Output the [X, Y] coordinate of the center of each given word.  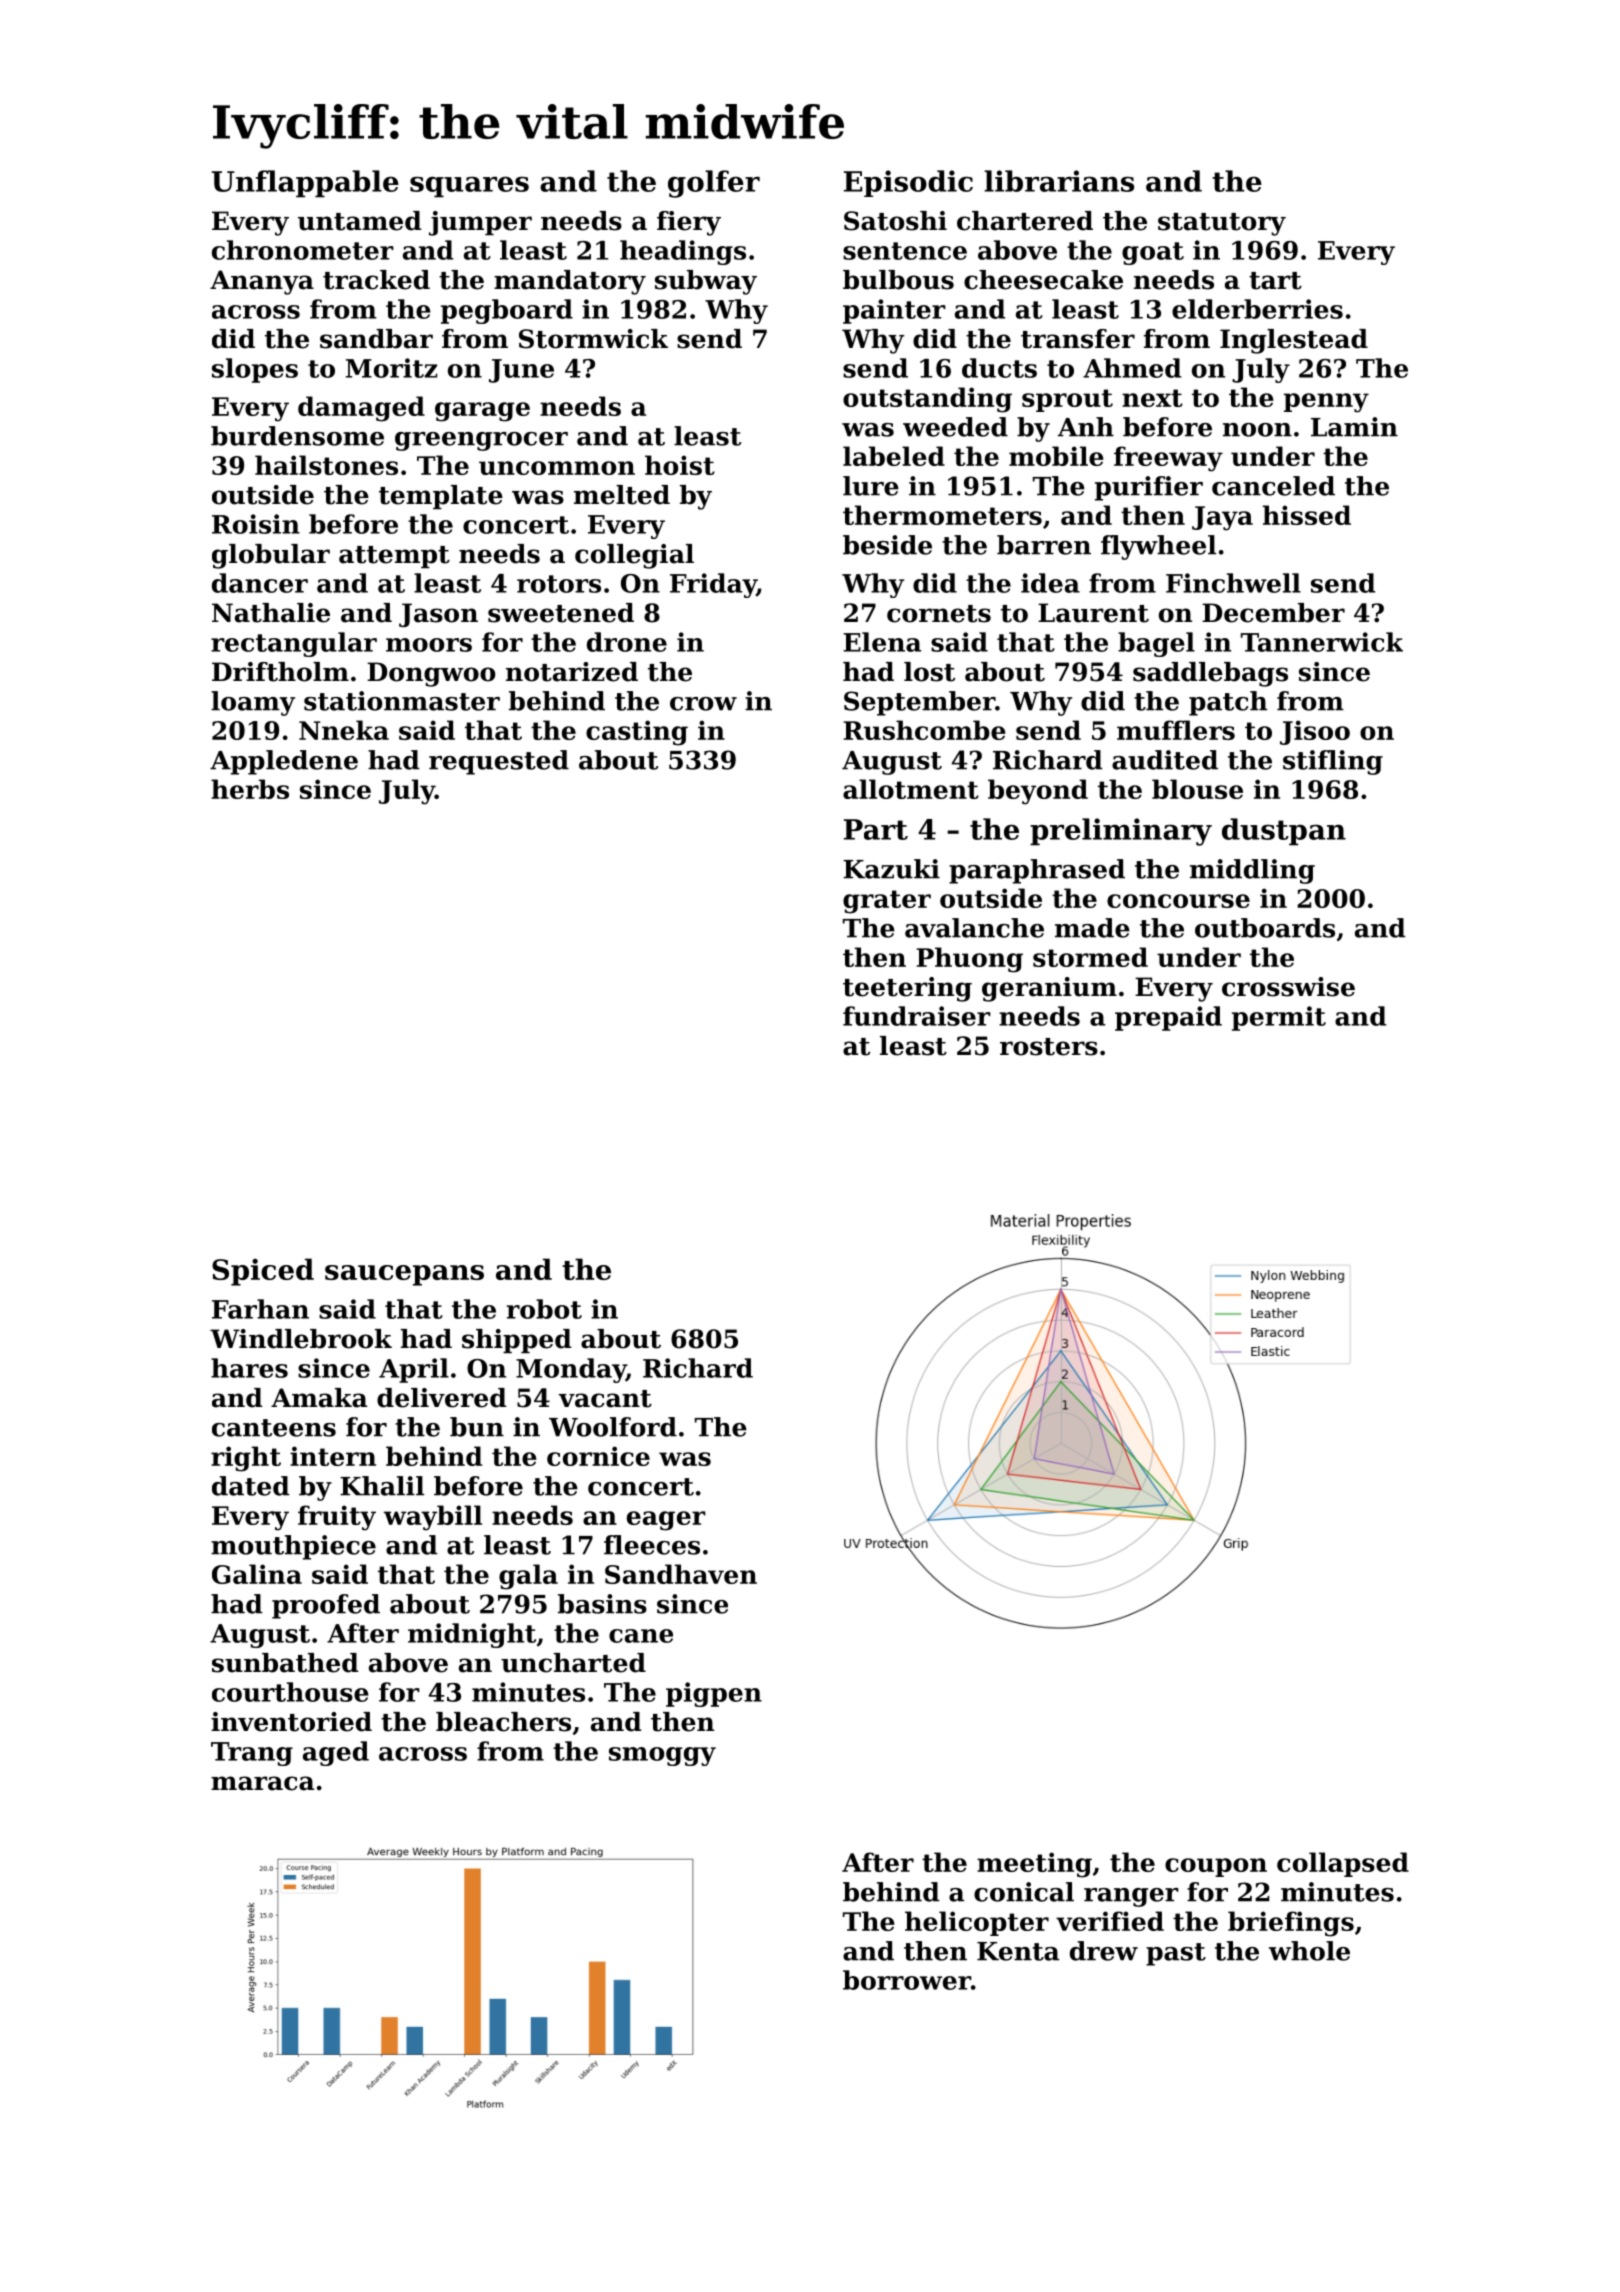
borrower [907, 1980]
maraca [262, 1783]
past [1176, 1954]
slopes [255, 370]
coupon [1216, 1867]
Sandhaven [681, 1574]
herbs [250, 789]
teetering [907, 989]
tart [1275, 281]
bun [477, 1427]
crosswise [1288, 987]
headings [683, 252]
